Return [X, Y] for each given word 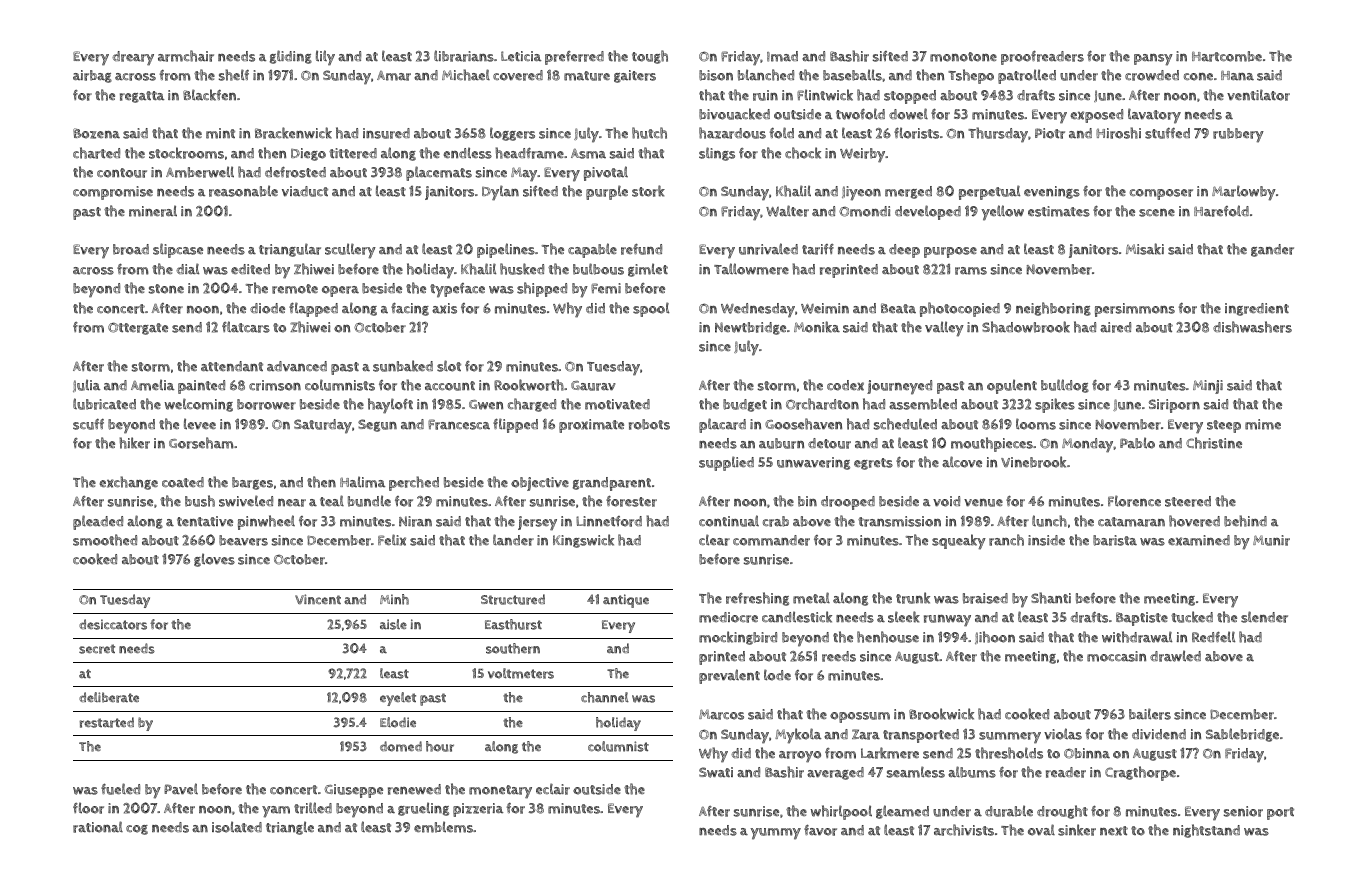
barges [252, 483]
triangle [290, 828]
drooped [848, 503]
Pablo [1137, 443]
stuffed [1167, 133]
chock [803, 153]
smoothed [105, 540]
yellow [1002, 213]
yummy [775, 834]
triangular [290, 250]
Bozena [96, 133]
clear [714, 540]
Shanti [1051, 598]
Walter [787, 211]
